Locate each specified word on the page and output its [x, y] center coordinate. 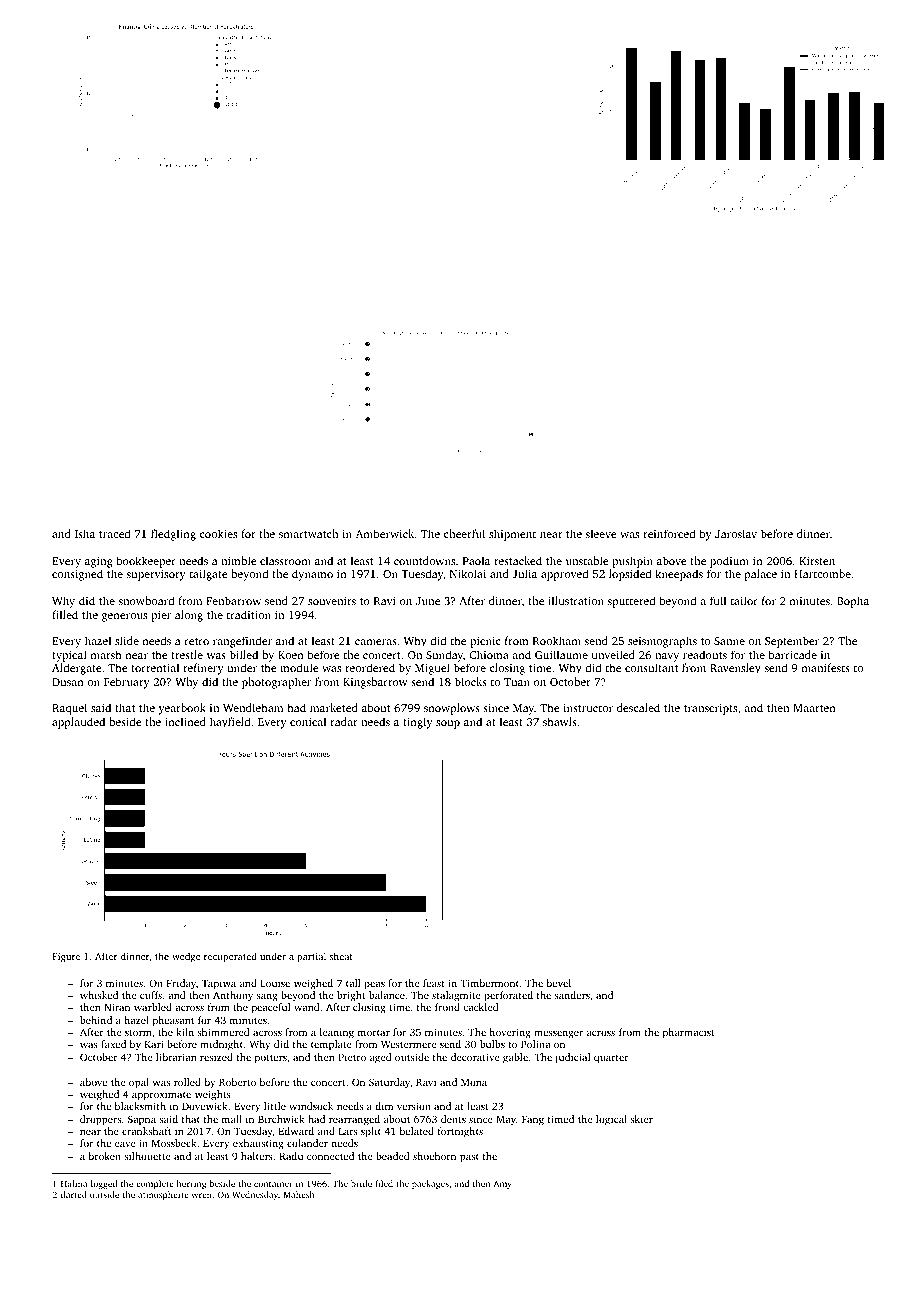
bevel [558, 983]
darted [74, 1194]
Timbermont [489, 983]
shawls [560, 721]
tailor [744, 600]
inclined [185, 721]
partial [311, 957]
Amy [502, 1184]
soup [448, 724]
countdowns [424, 560]
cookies [218, 533]
